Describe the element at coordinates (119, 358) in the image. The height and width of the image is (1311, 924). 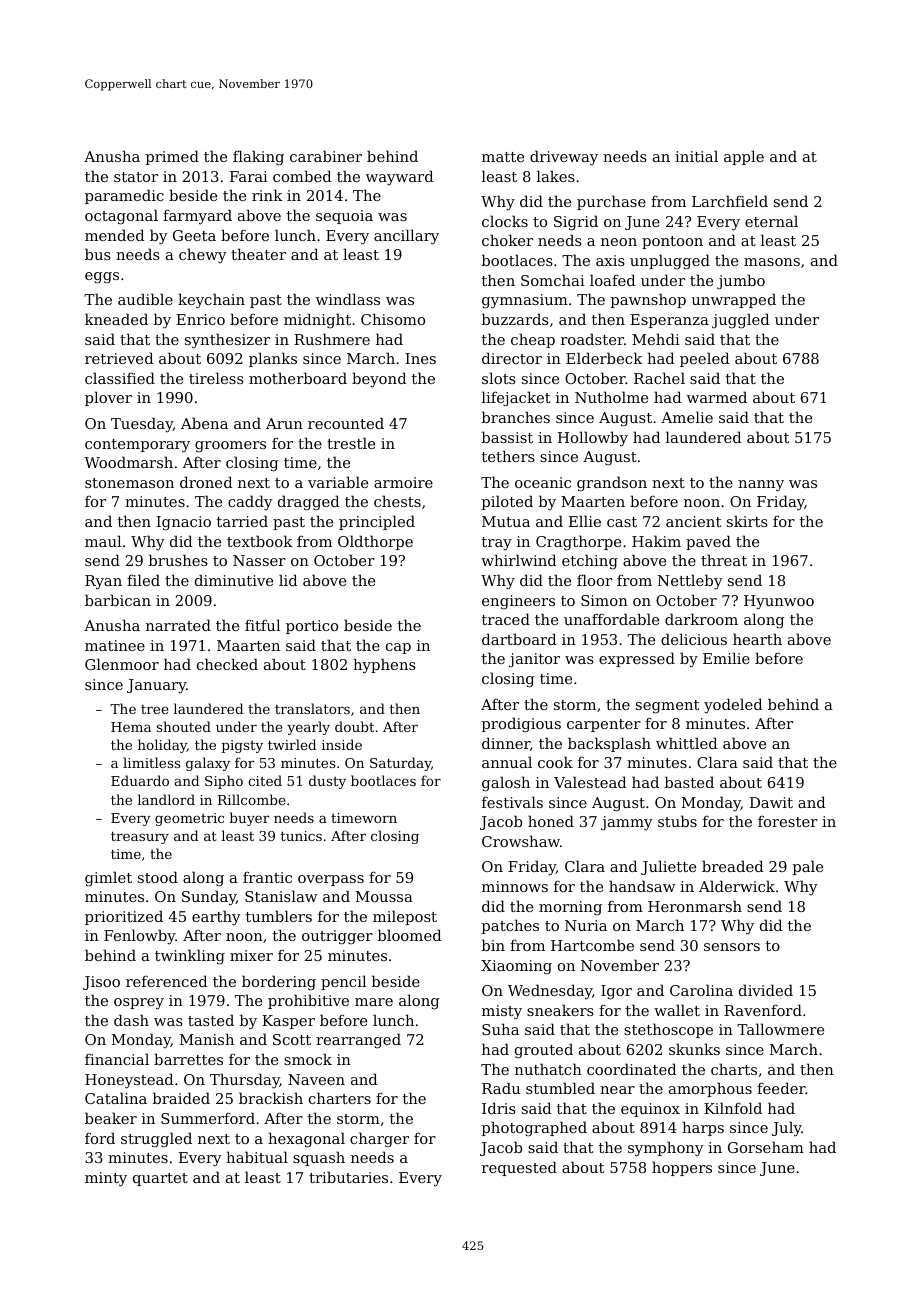
I see `retrieved` at that location.
